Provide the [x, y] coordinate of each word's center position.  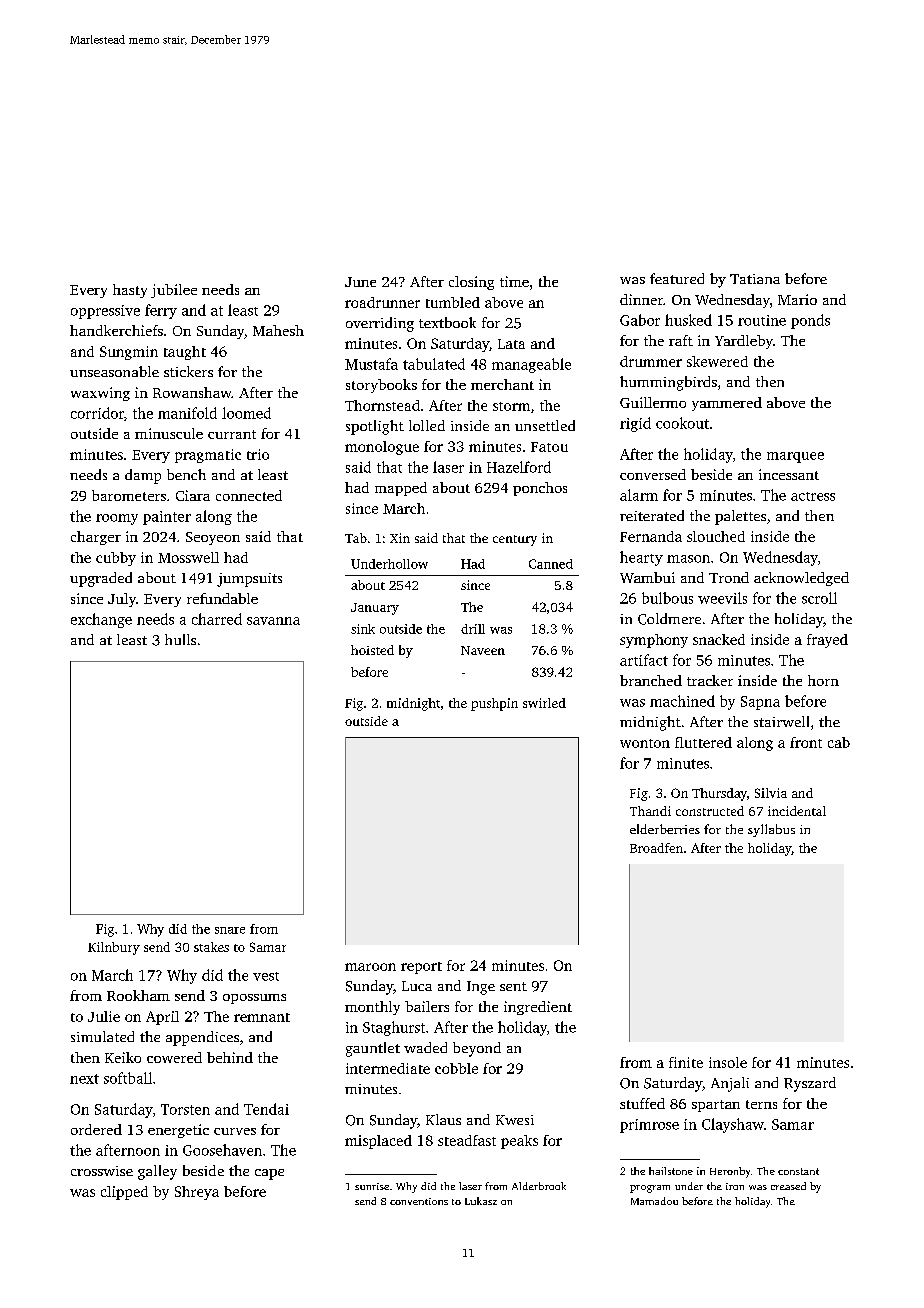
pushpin [494, 704]
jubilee [174, 291]
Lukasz [481, 1201]
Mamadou [654, 1201]
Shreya [197, 1193]
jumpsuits [249, 580]
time [514, 281]
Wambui [647, 577]
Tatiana [755, 279]
